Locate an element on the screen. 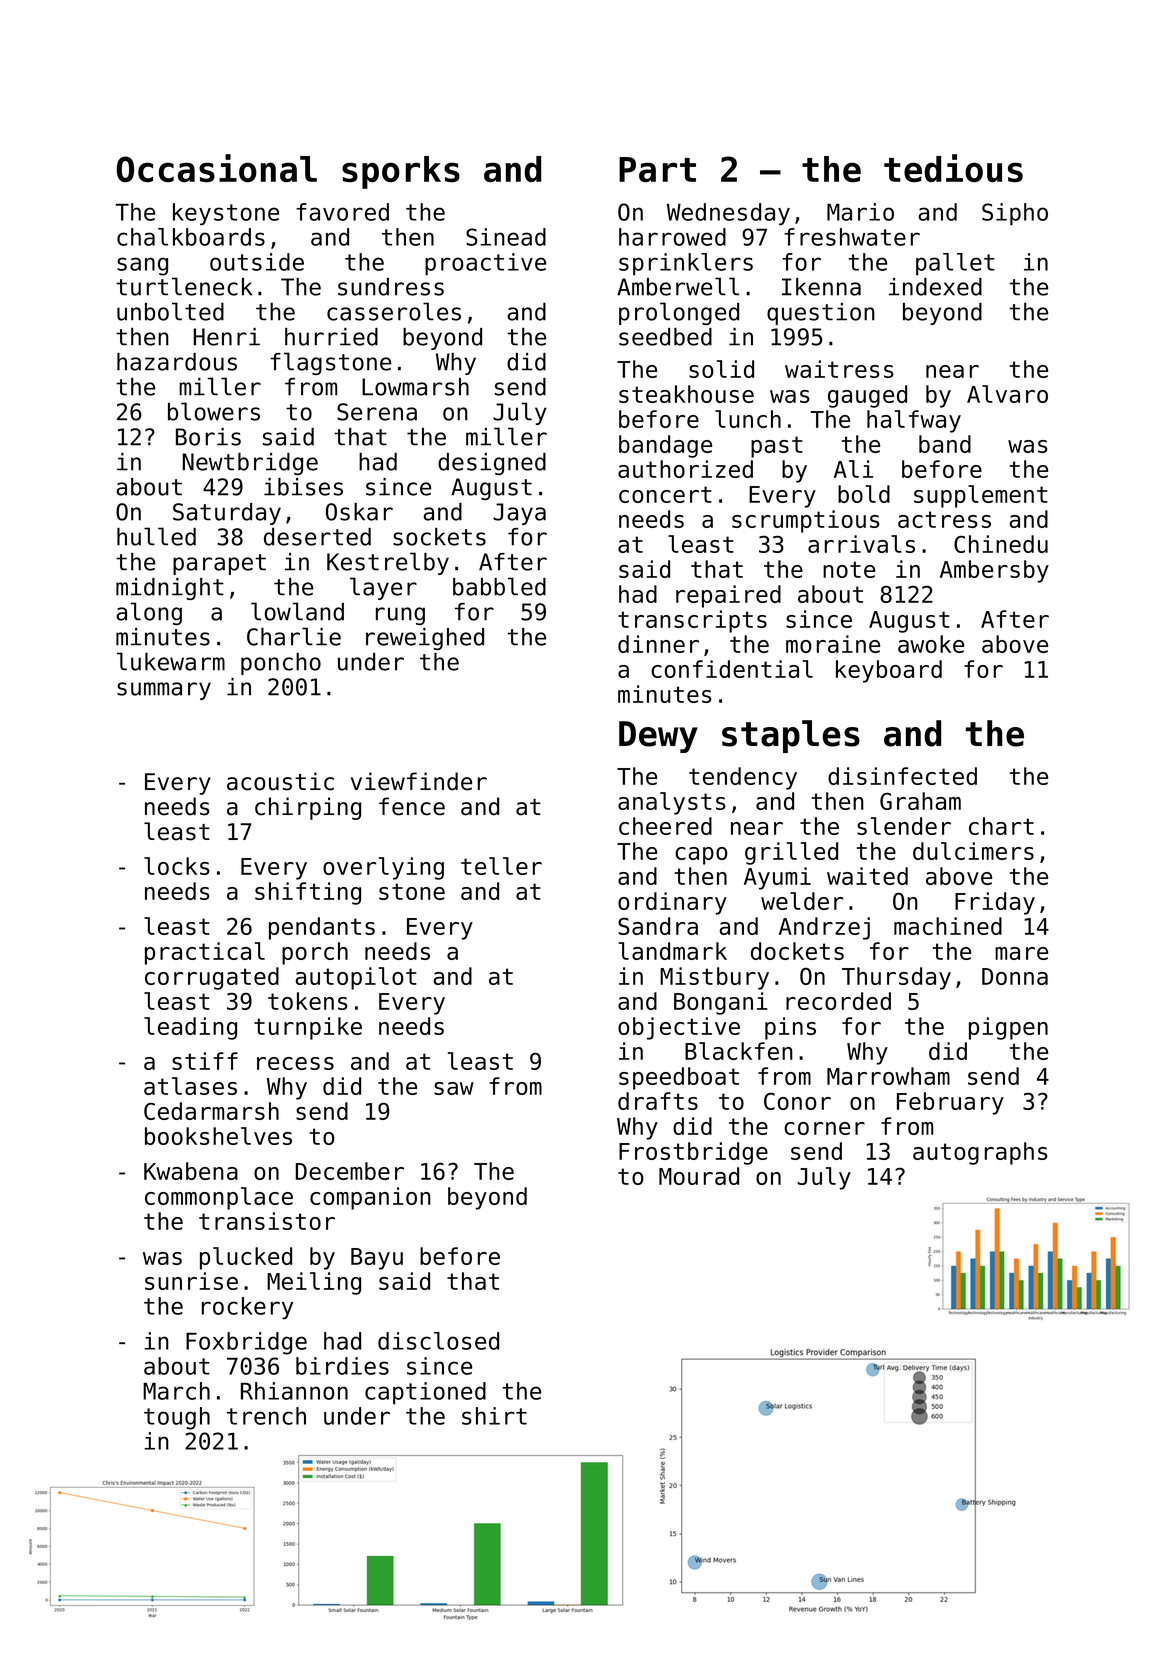 The width and height of the screenshot is (1165, 1654). pallet is located at coordinates (955, 264).
